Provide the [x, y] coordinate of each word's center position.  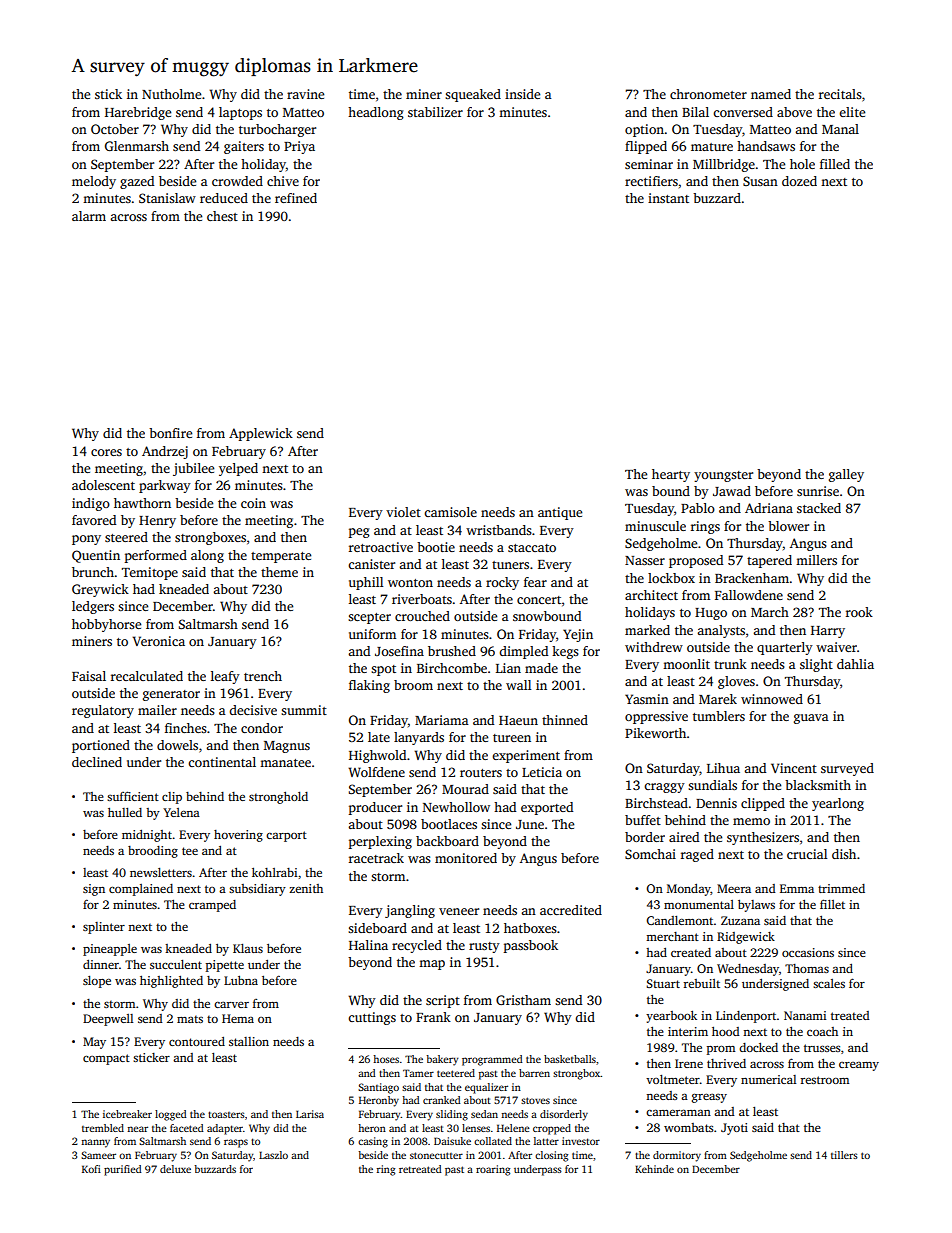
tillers [844, 1155]
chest [222, 216]
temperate [281, 557]
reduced [224, 198]
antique [560, 513]
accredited [571, 910]
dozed [799, 181]
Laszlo [273, 1155]
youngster [723, 476]
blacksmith [818, 785]
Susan [760, 181]
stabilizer [435, 112]
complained [141, 890]
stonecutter [436, 1155]
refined [296, 198]
